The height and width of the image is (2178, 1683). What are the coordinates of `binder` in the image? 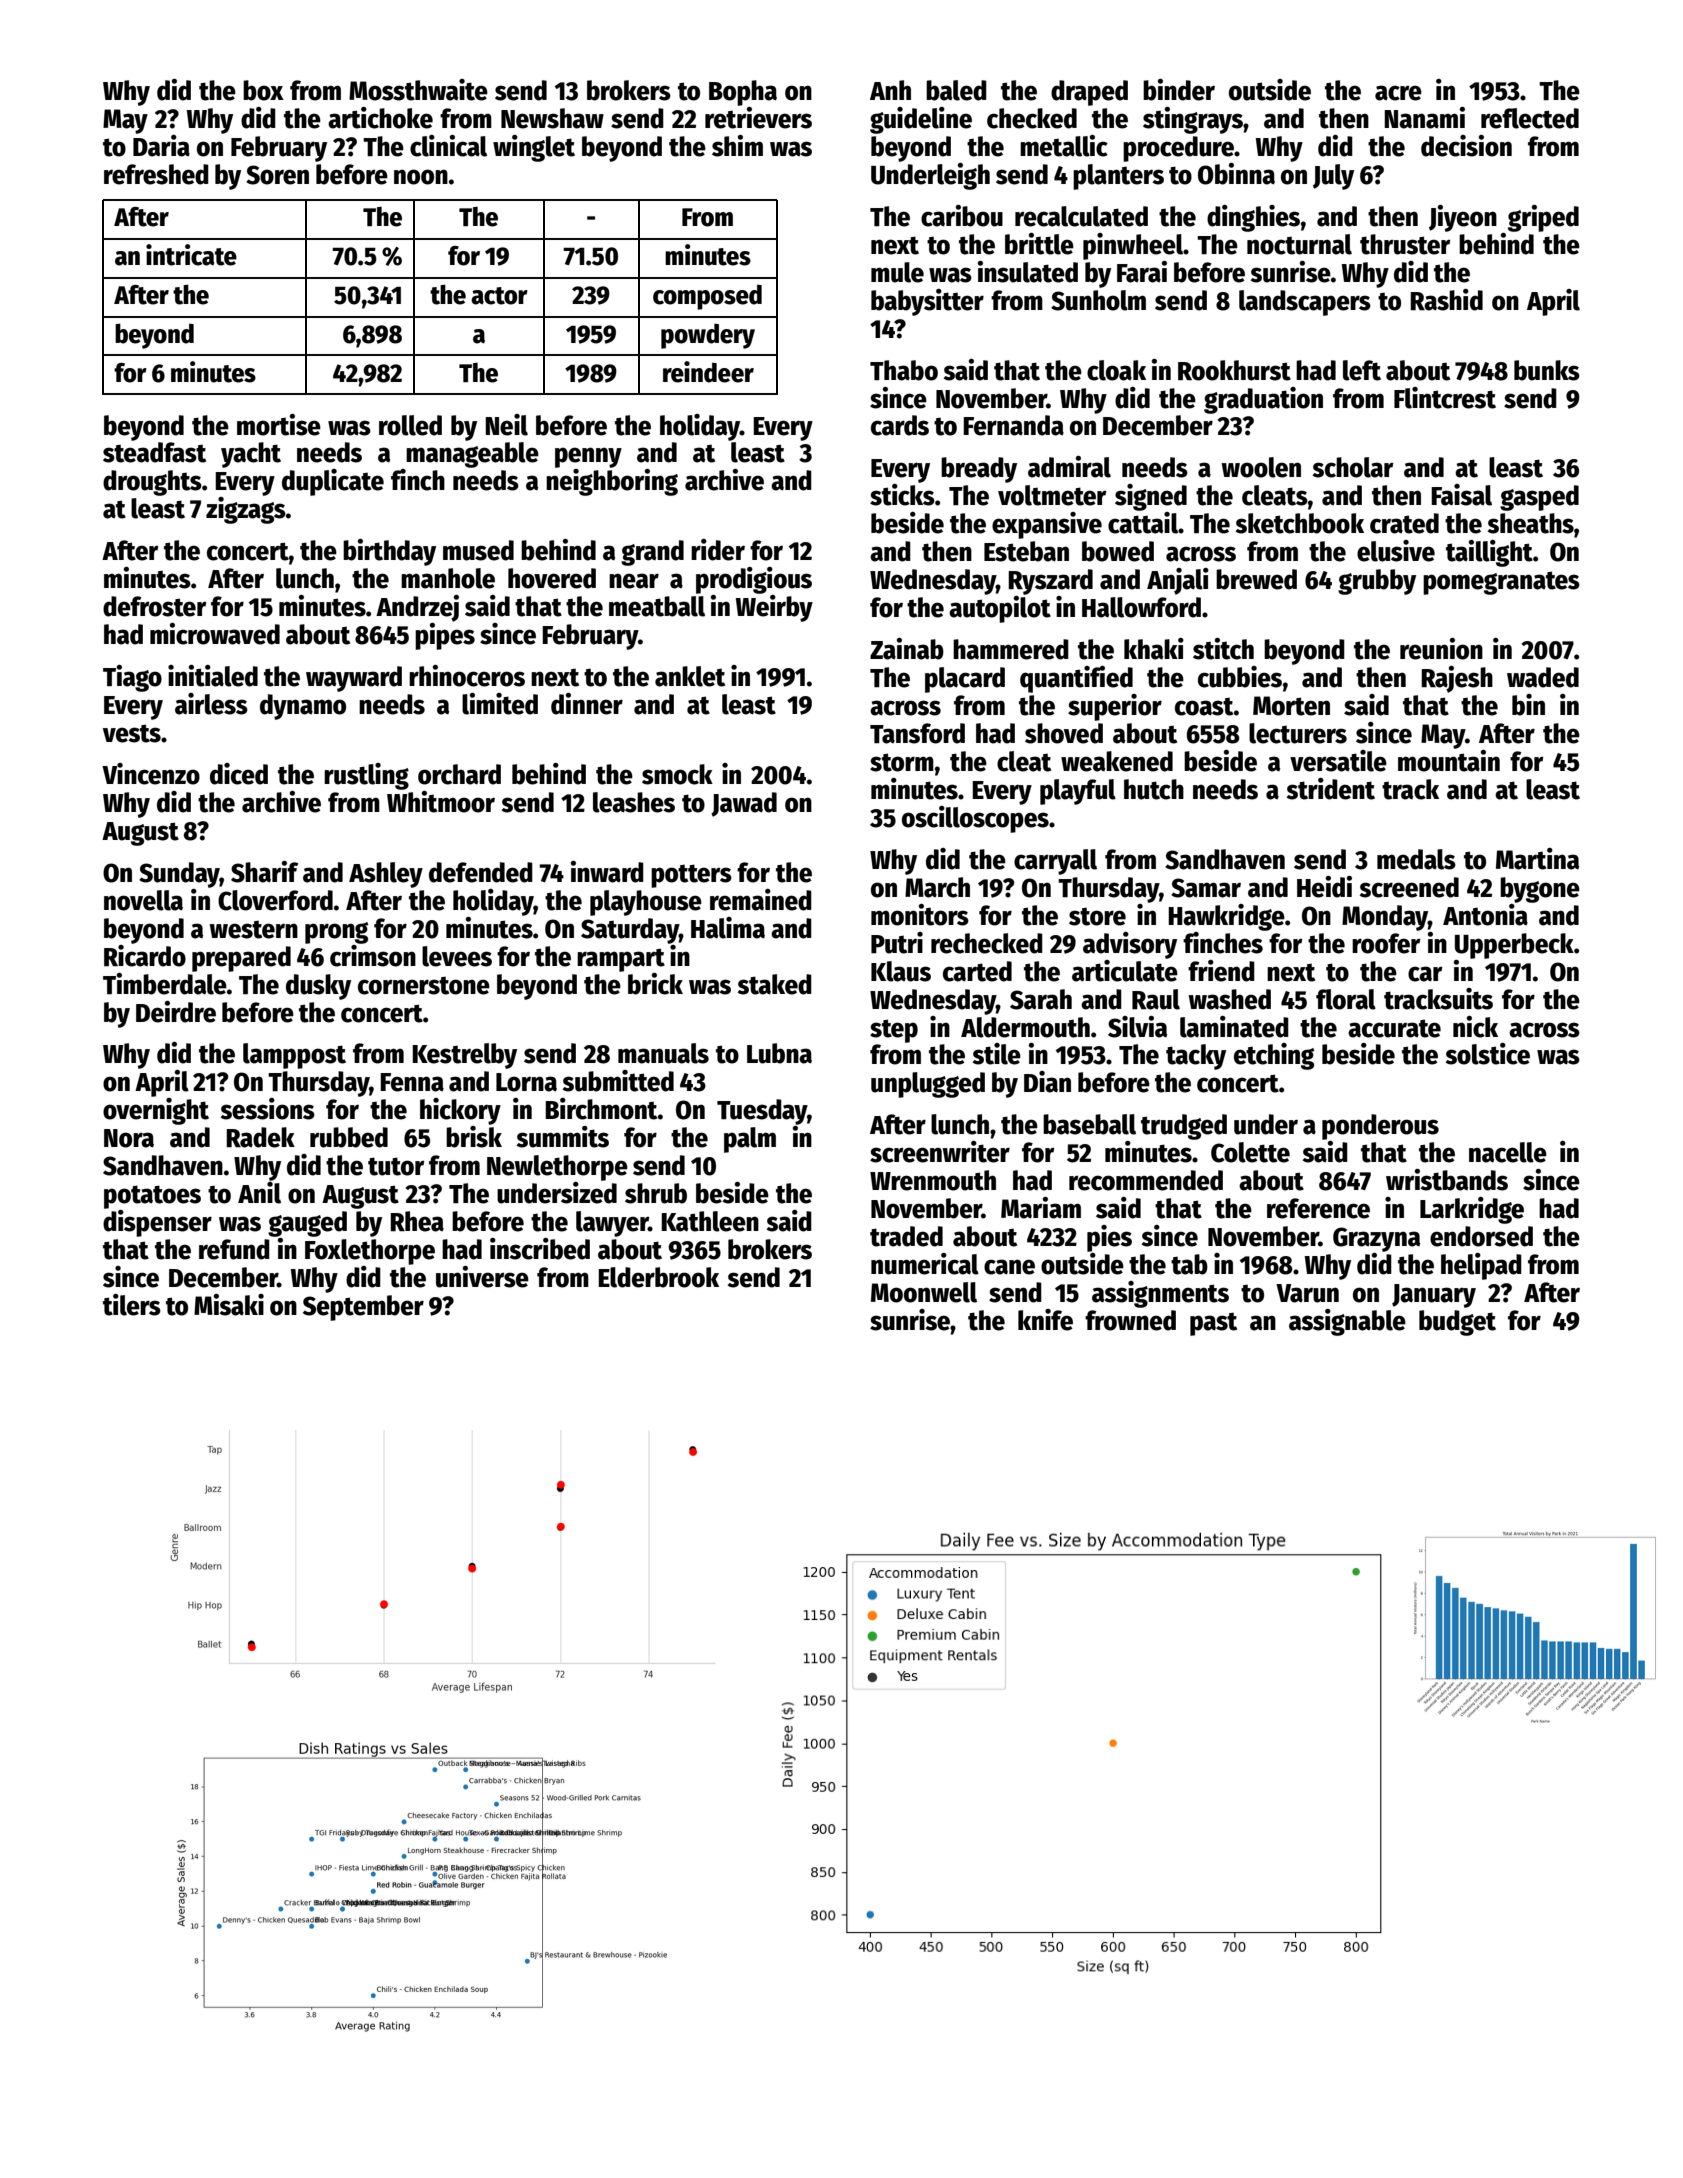 It's located at (1179, 90).
